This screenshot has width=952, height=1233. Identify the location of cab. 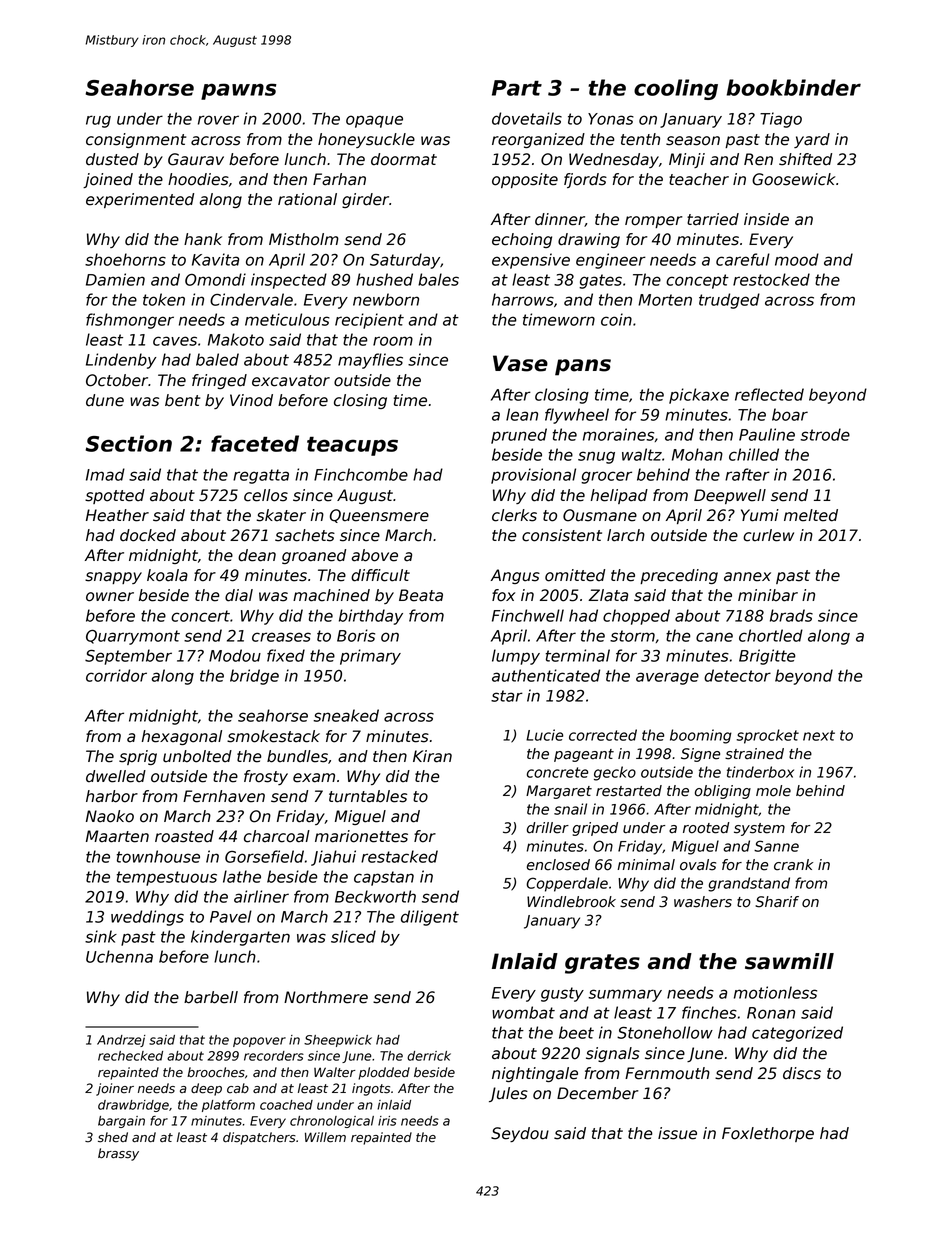
(238, 1088).
